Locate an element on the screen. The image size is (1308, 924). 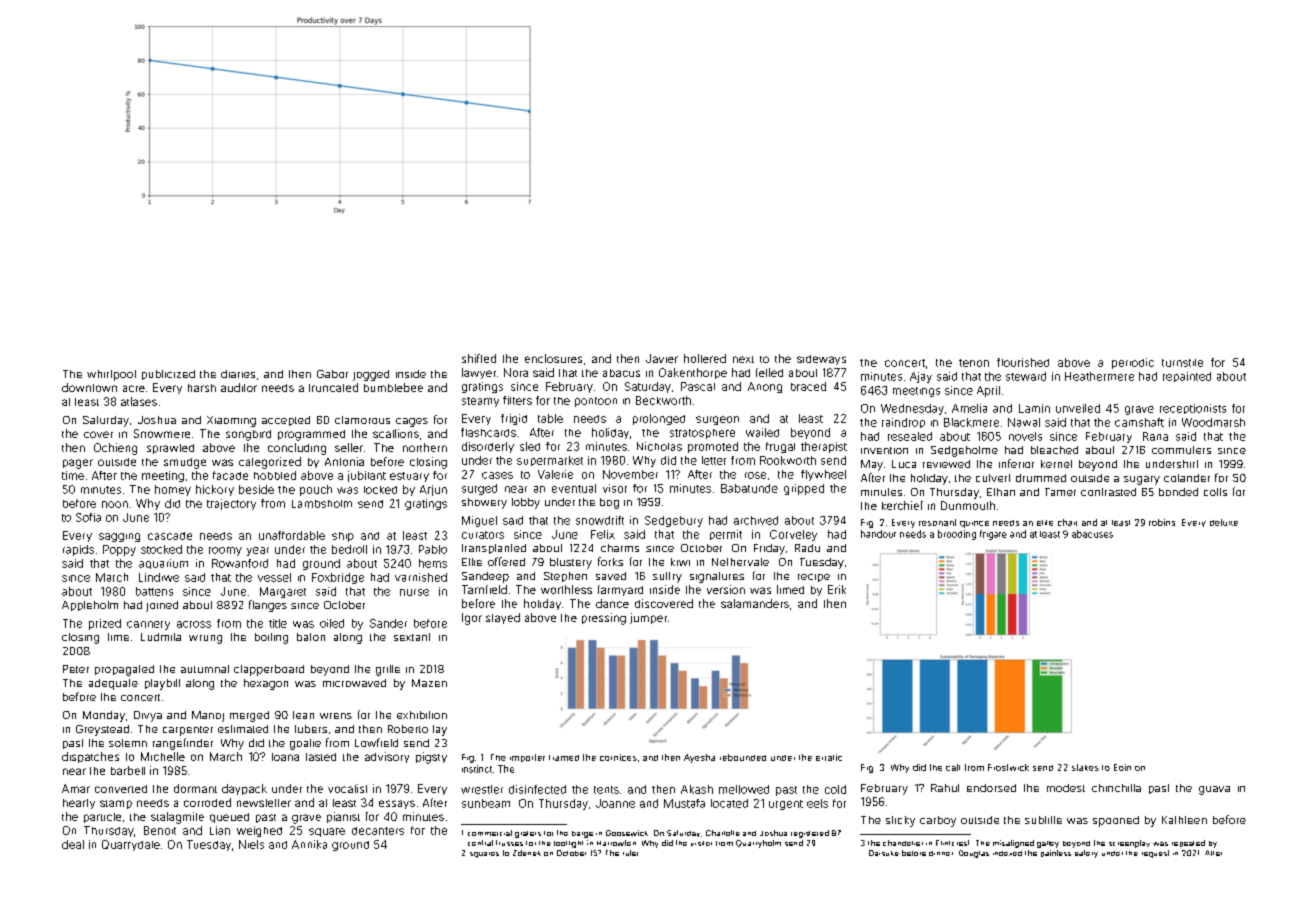
Annika is located at coordinates (309, 844).
